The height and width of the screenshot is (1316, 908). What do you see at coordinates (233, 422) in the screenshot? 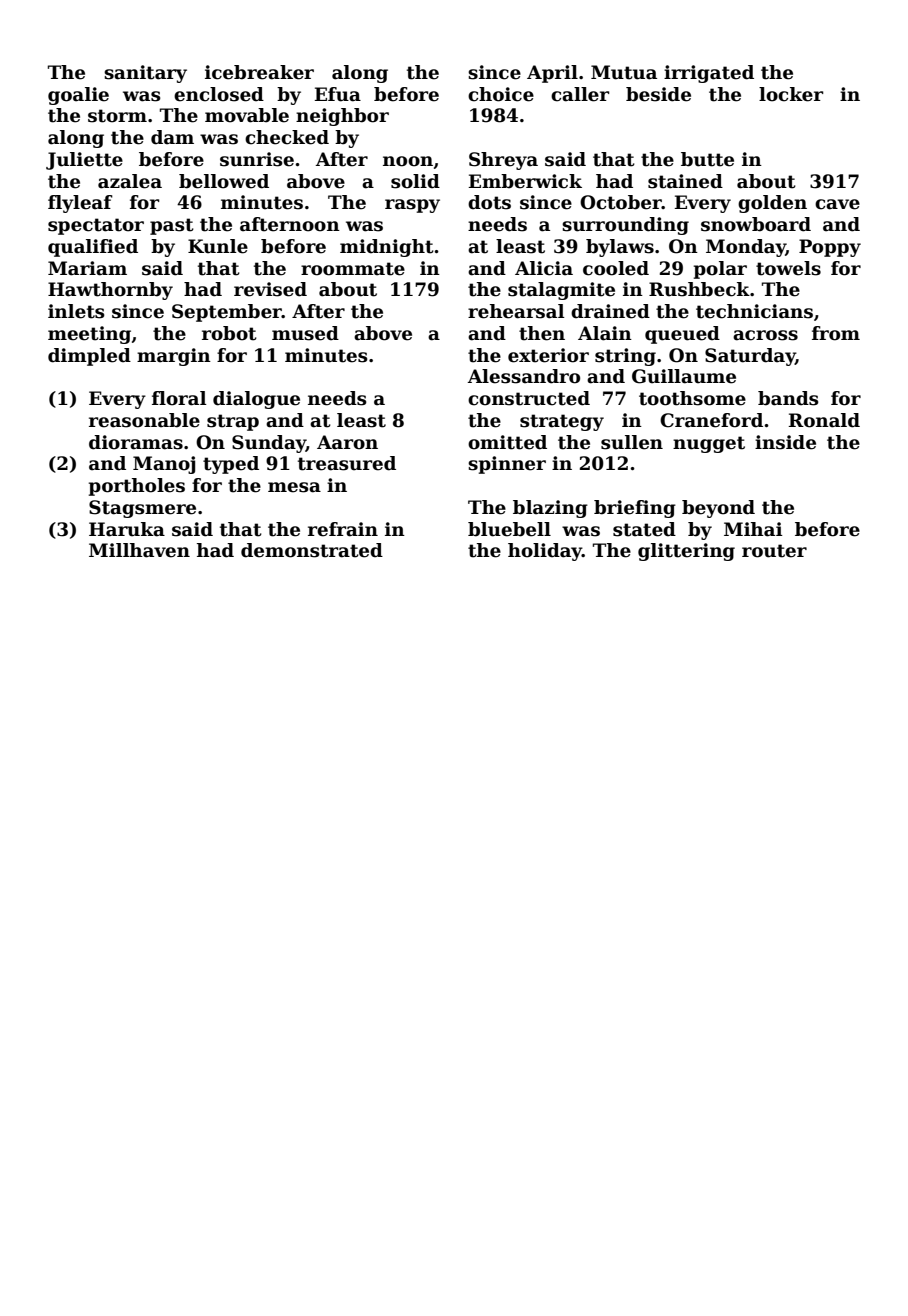
I see `strap` at bounding box center [233, 422].
